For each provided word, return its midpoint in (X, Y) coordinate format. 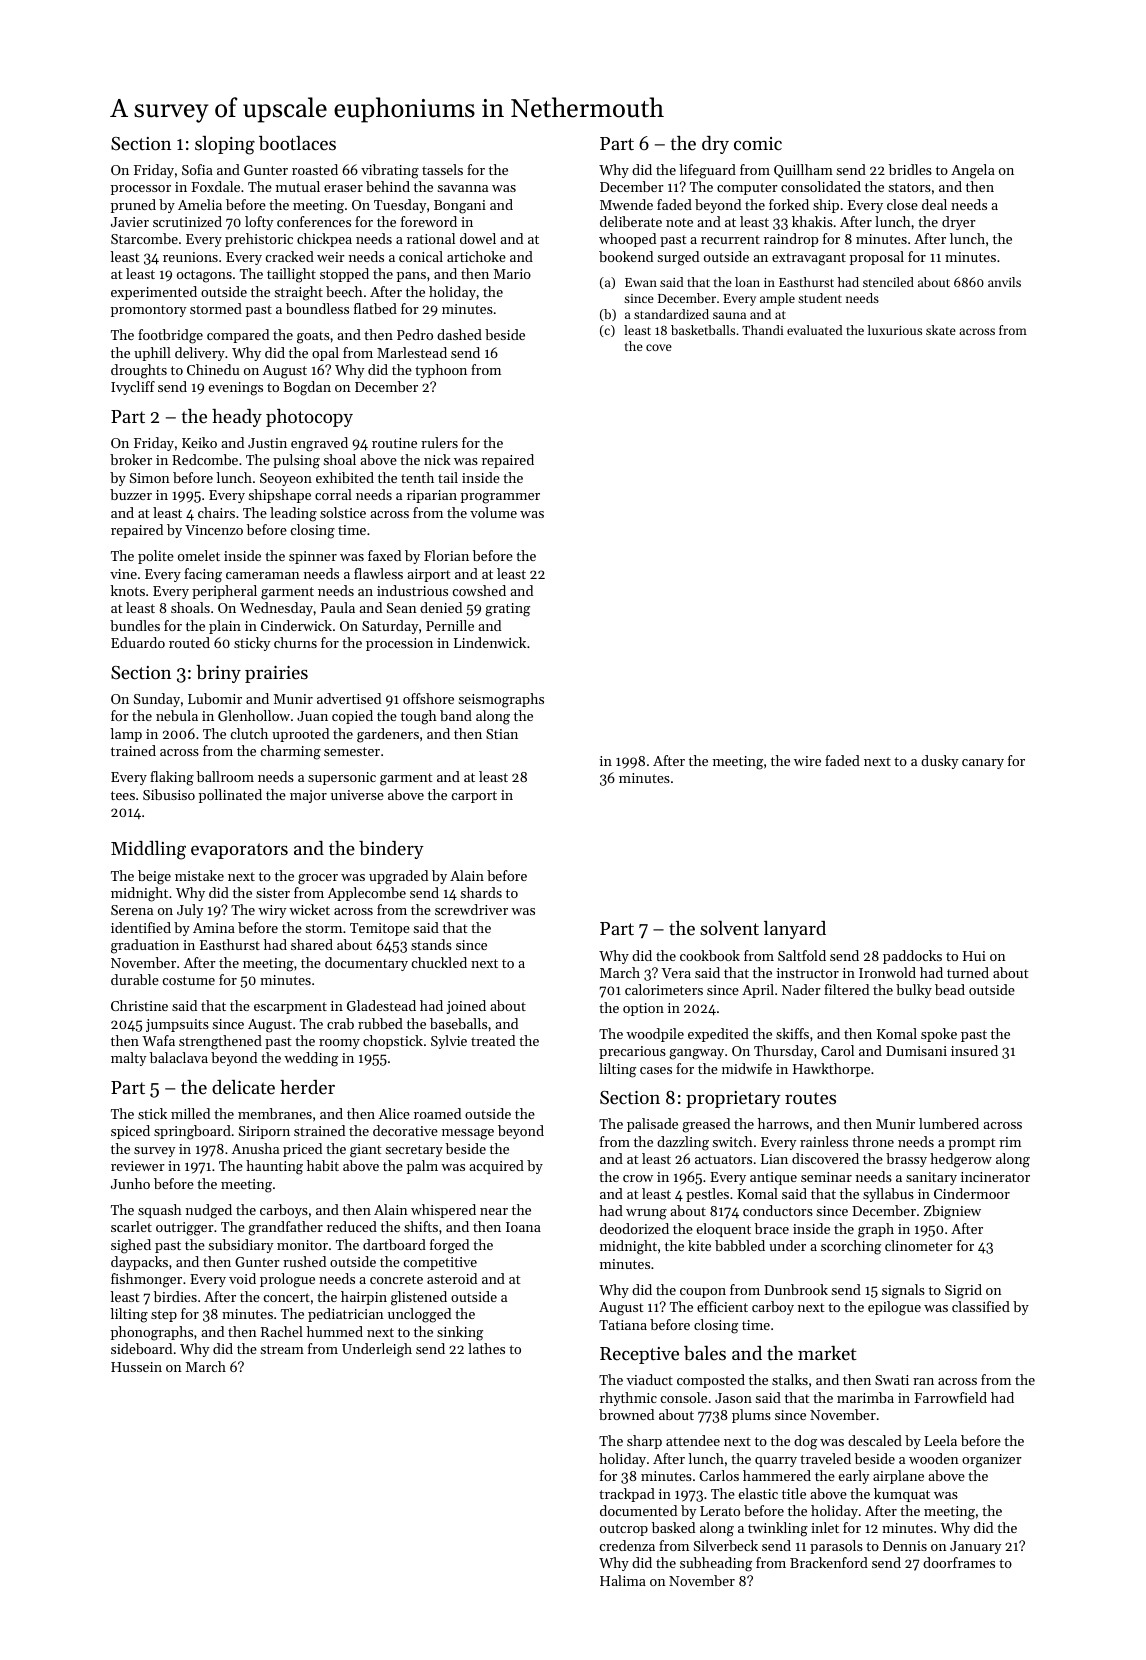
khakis (812, 221)
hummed (335, 1331)
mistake (199, 875)
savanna (463, 188)
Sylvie (449, 1042)
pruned (133, 206)
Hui (974, 956)
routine (394, 443)
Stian (502, 734)
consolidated (821, 186)
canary (983, 764)
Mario (512, 274)
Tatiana (623, 1325)
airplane (898, 1477)
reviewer (138, 1166)
